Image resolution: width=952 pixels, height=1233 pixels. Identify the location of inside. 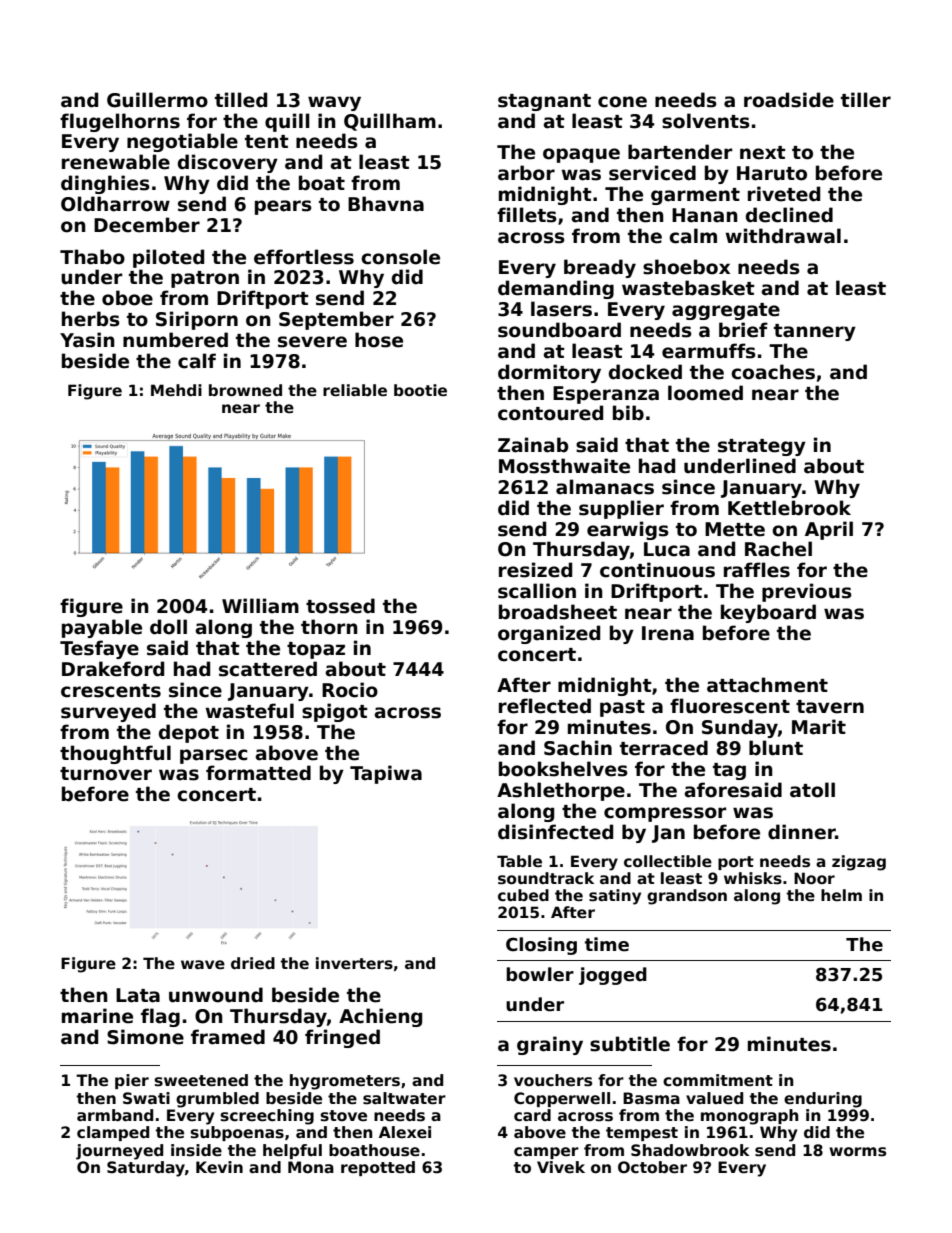
(196, 1150).
